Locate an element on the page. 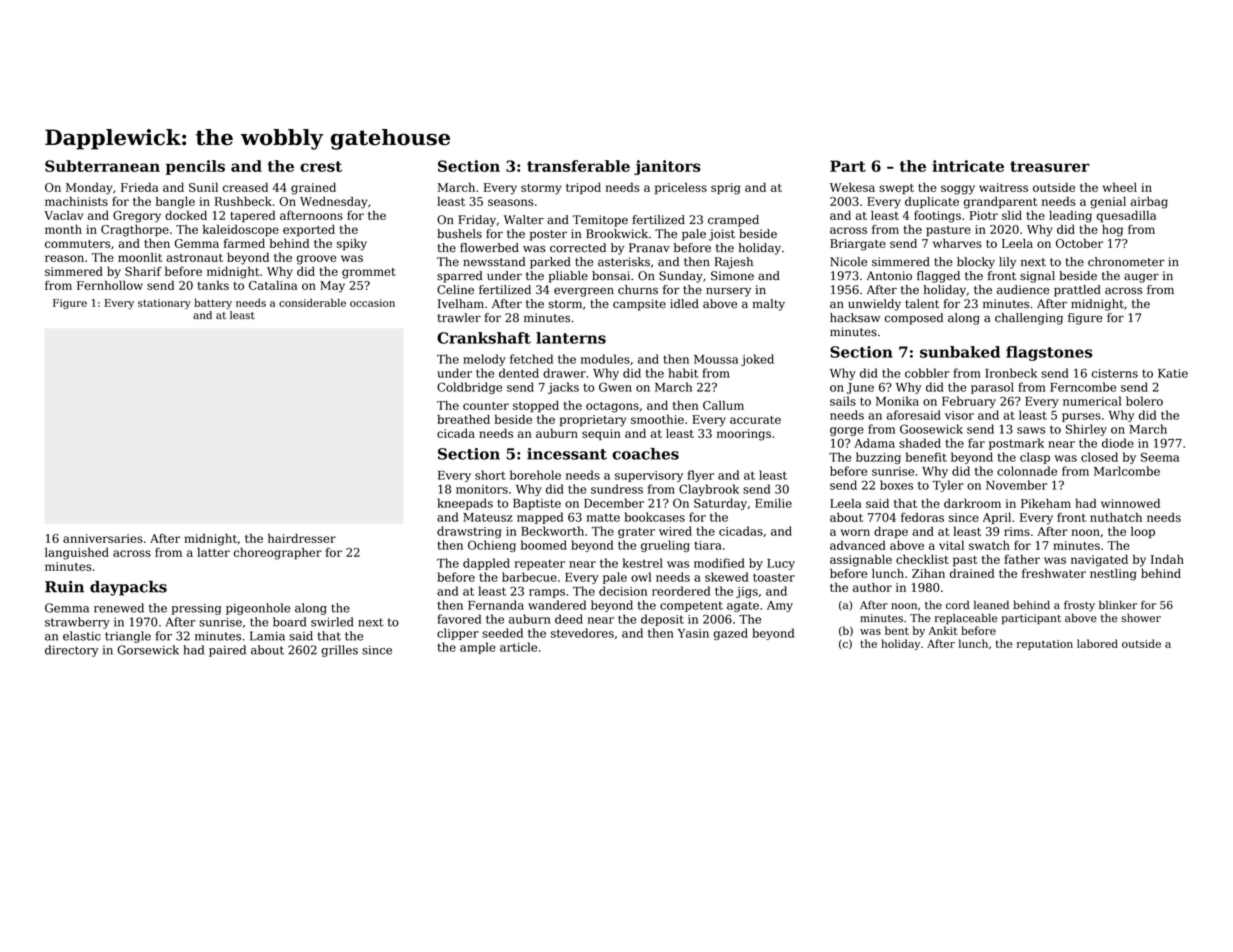 This page has height=952, width=1233. intricate is located at coordinates (968, 166).
